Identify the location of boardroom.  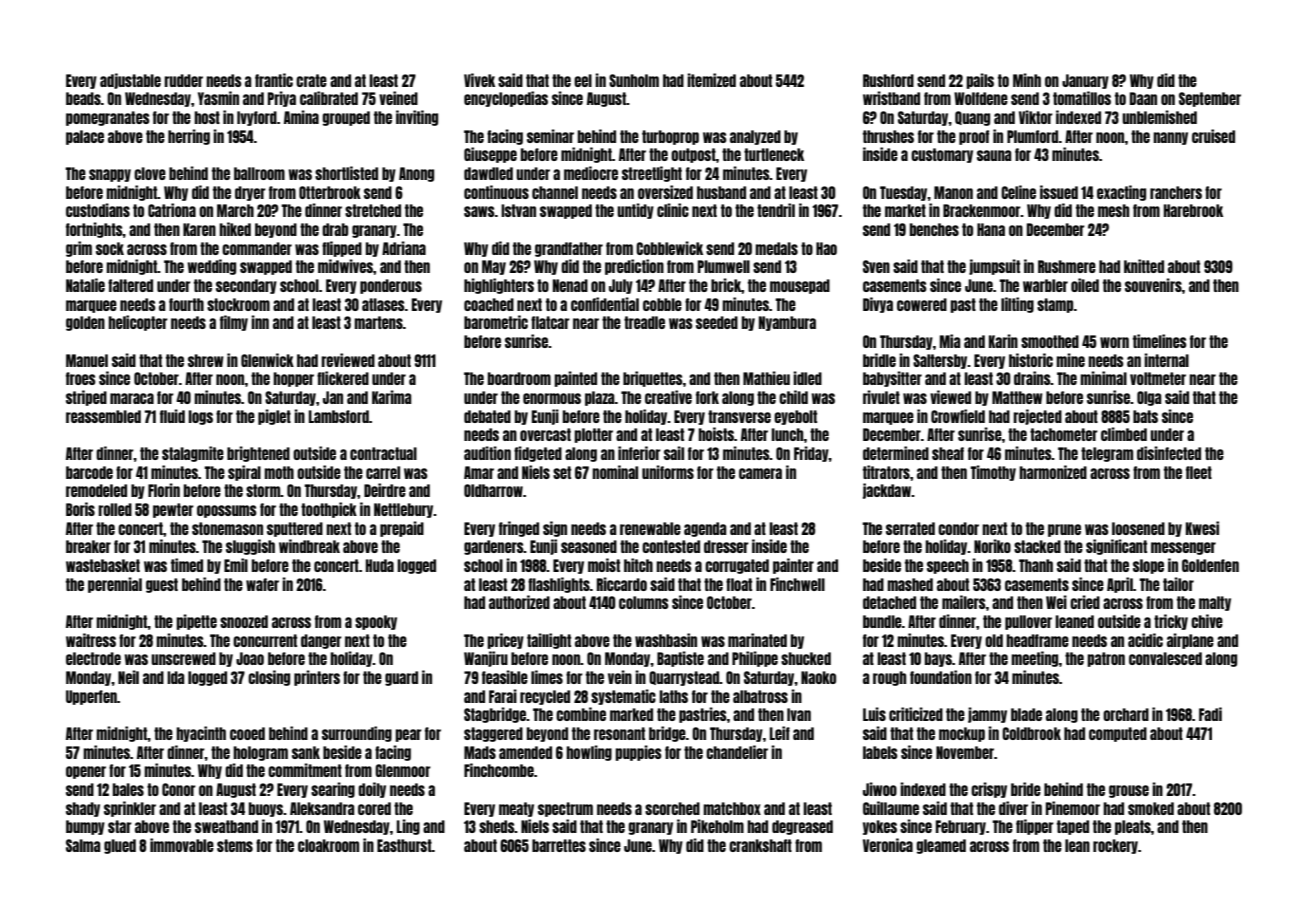
(519, 378).
